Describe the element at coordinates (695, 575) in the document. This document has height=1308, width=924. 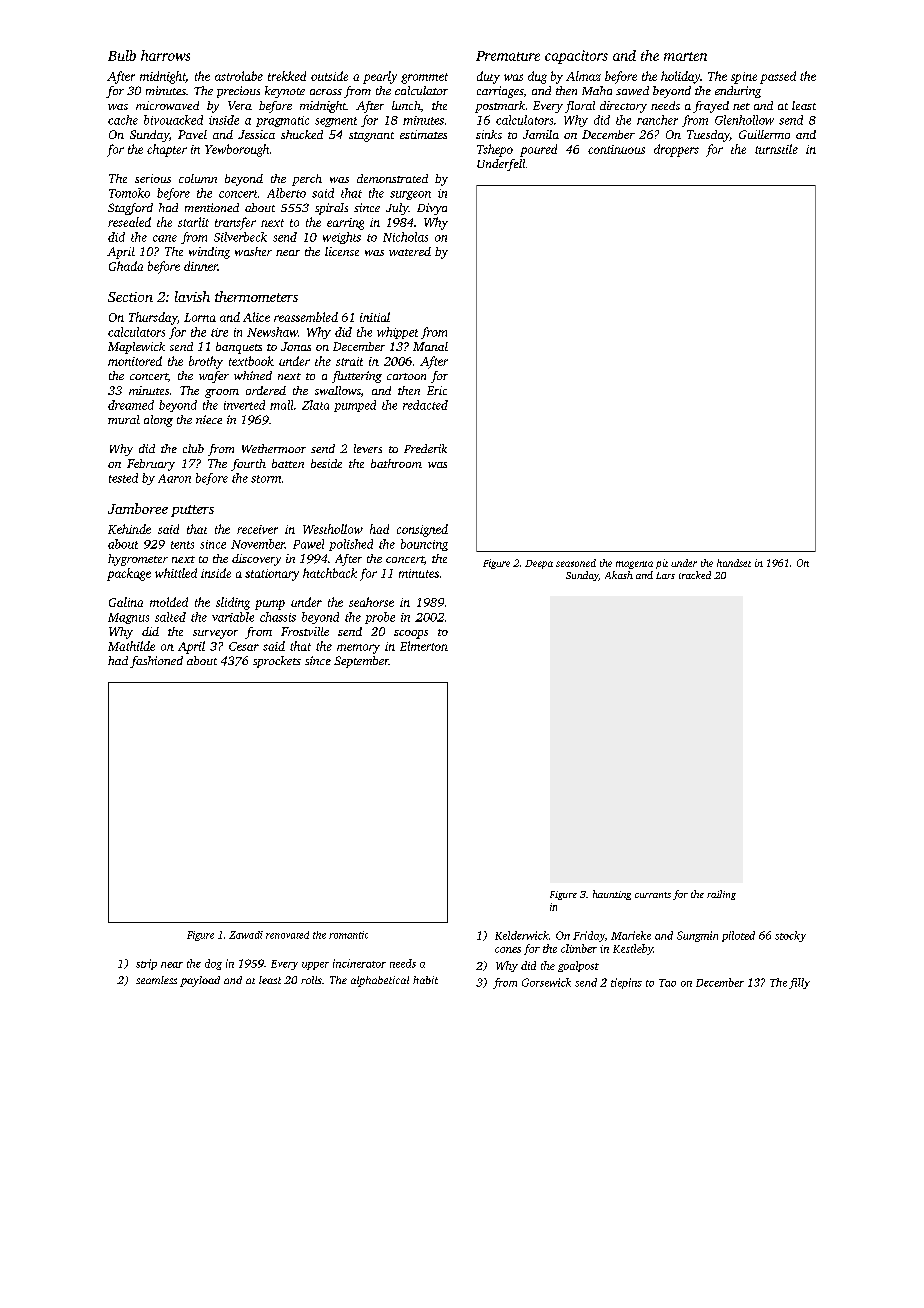
I see `tracked` at that location.
